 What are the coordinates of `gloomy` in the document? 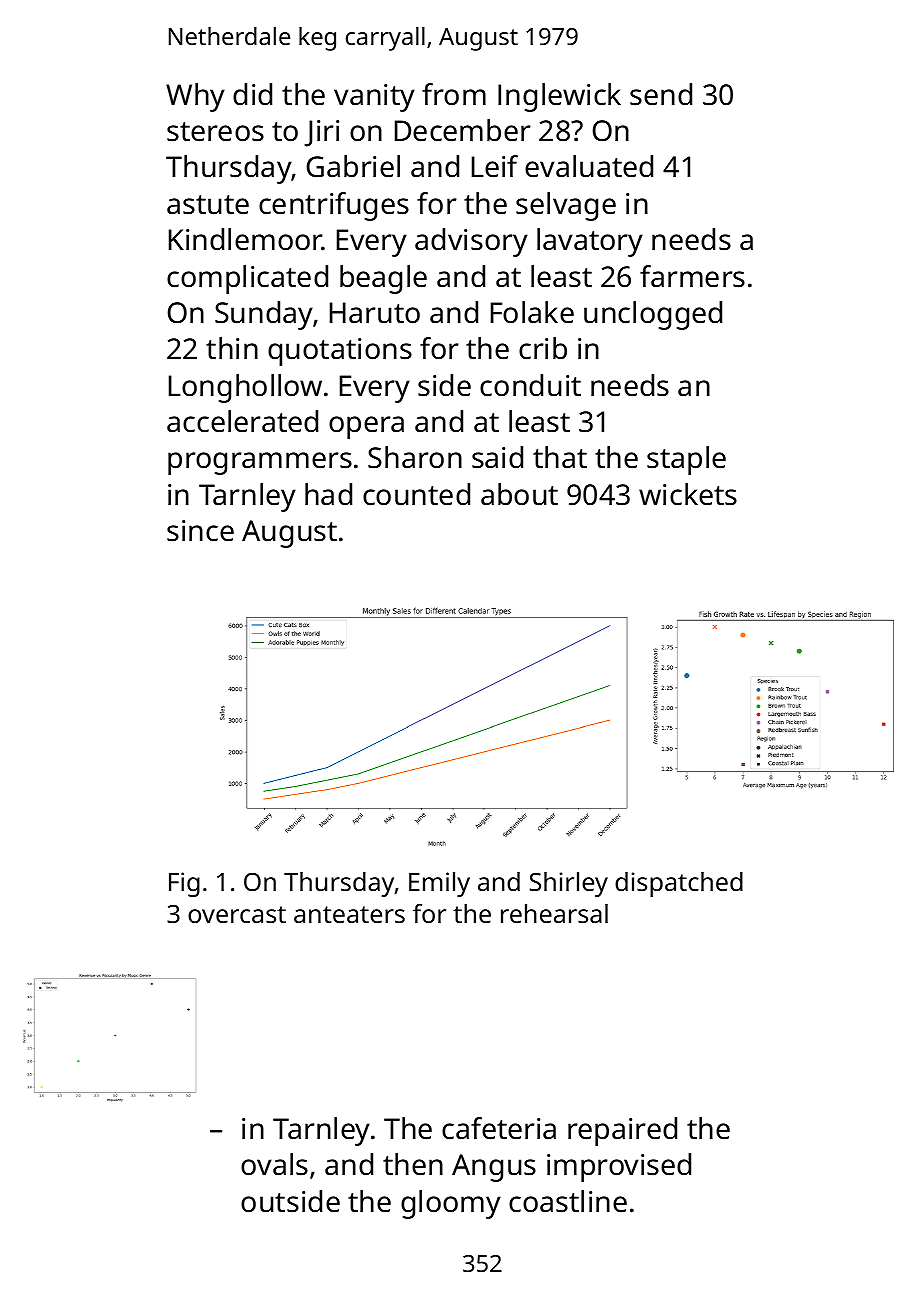 It's located at (451, 1204).
